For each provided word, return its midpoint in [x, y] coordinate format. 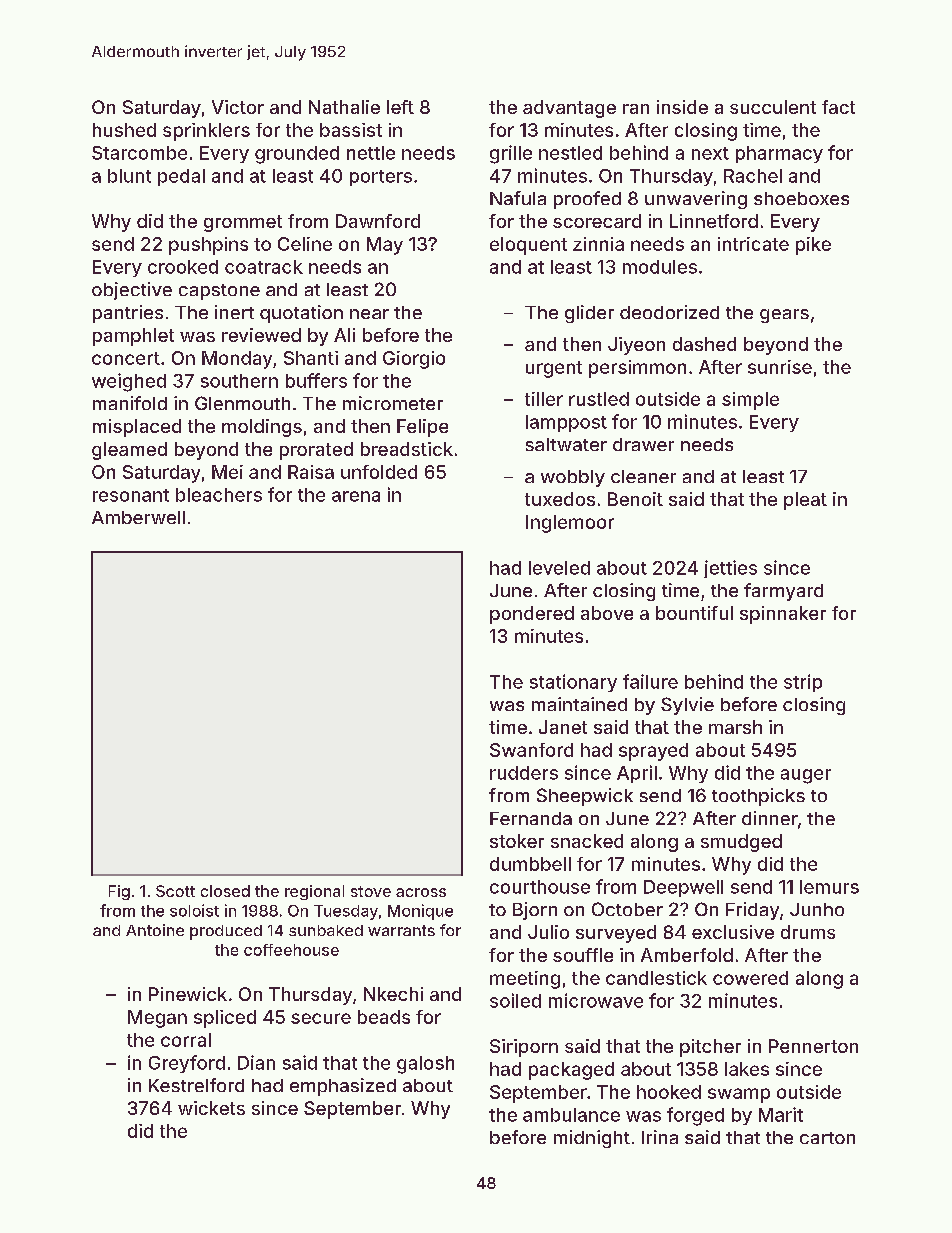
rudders [524, 773]
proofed [587, 200]
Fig [119, 892]
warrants [401, 930]
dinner [770, 818]
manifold [130, 403]
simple [750, 401]
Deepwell [683, 888]
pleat [805, 501]
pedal [181, 177]
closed [225, 891]
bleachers [219, 495]
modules [660, 267]
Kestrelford [196, 1085]
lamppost [566, 423]
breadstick [407, 449]
